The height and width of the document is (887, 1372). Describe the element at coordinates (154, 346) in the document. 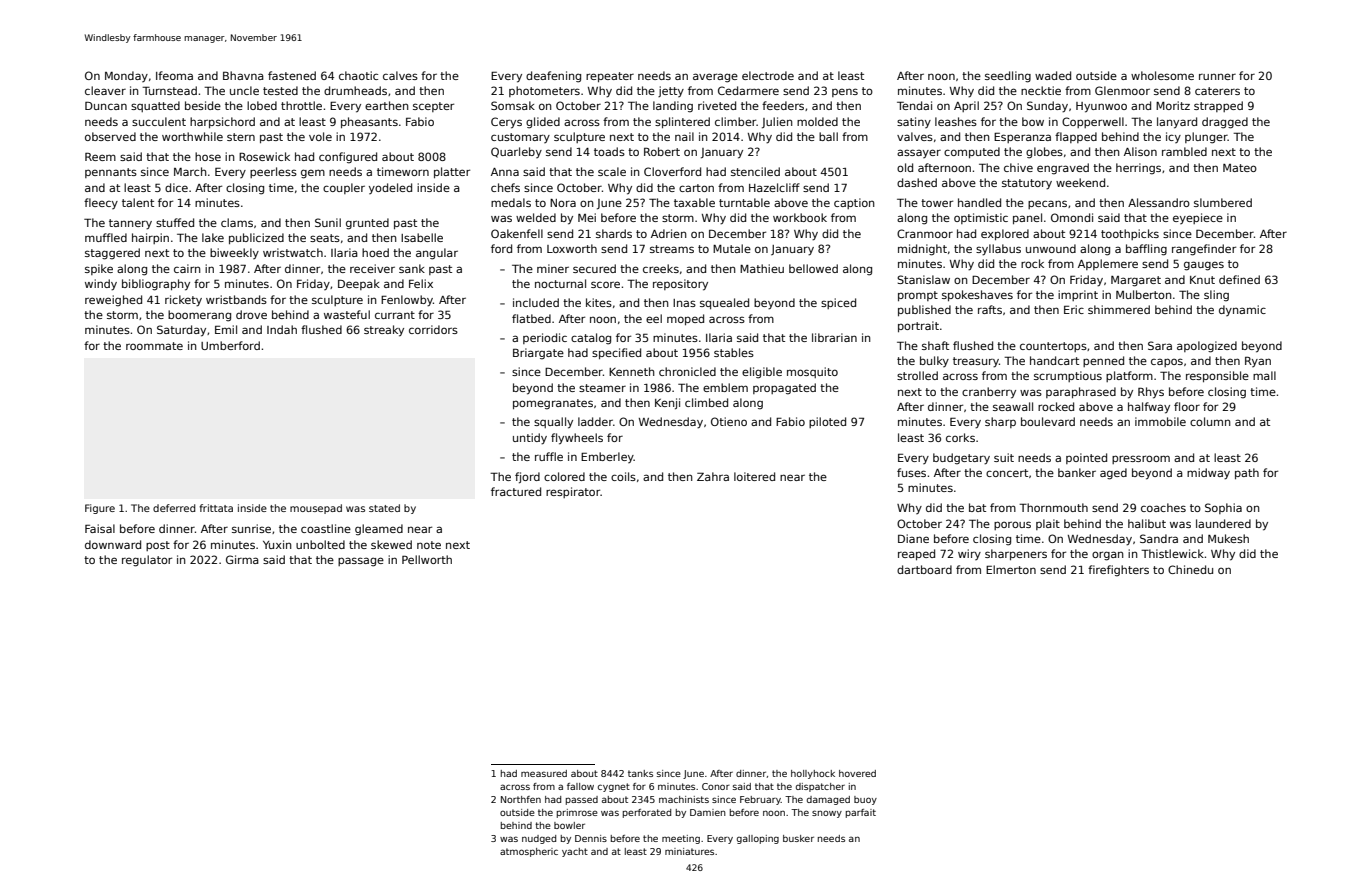

I see `roommate` at that location.
